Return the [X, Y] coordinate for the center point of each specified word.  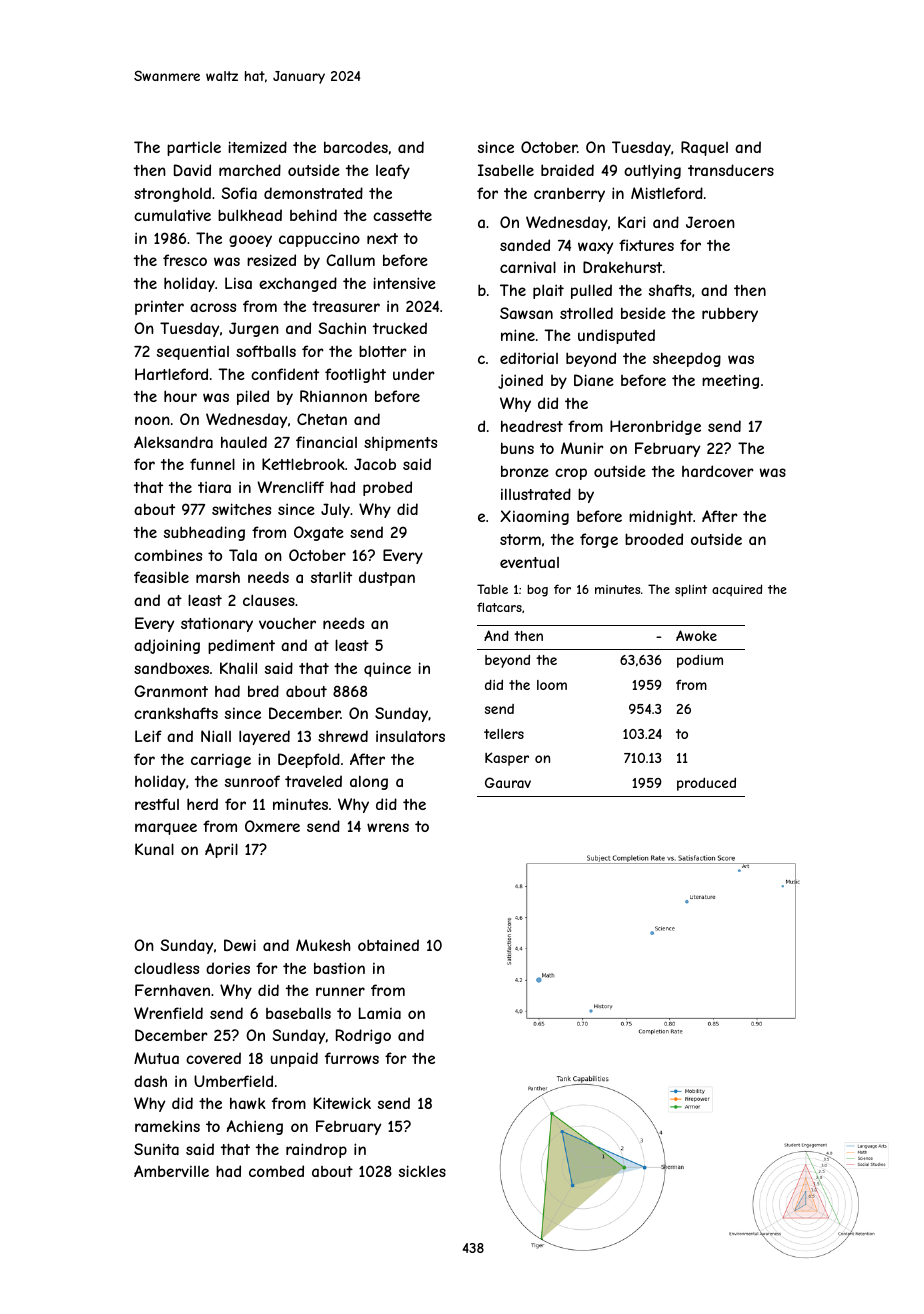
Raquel [704, 148]
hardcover [718, 471]
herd [202, 804]
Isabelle [506, 170]
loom [552, 685]
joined [520, 381]
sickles [422, 1171]
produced [706, 784]
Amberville [171, 1171]
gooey [250, 241]
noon [152, 420]
